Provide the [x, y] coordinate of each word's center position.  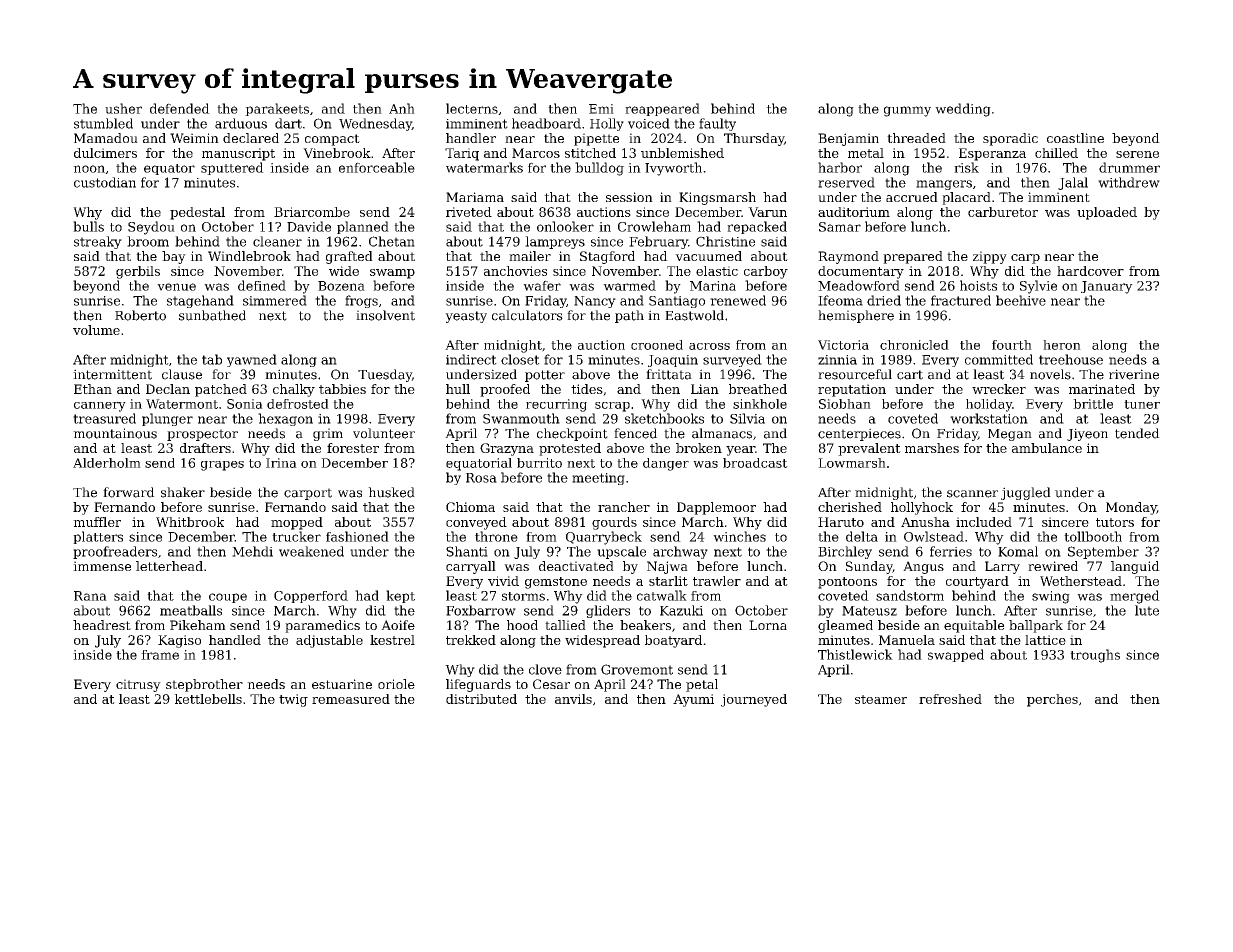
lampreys [555, 242]
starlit [668, 581]
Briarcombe [312, 212]
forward [129, 492]
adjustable [329, 641]
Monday [1131, 508]
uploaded [1107, 213]
